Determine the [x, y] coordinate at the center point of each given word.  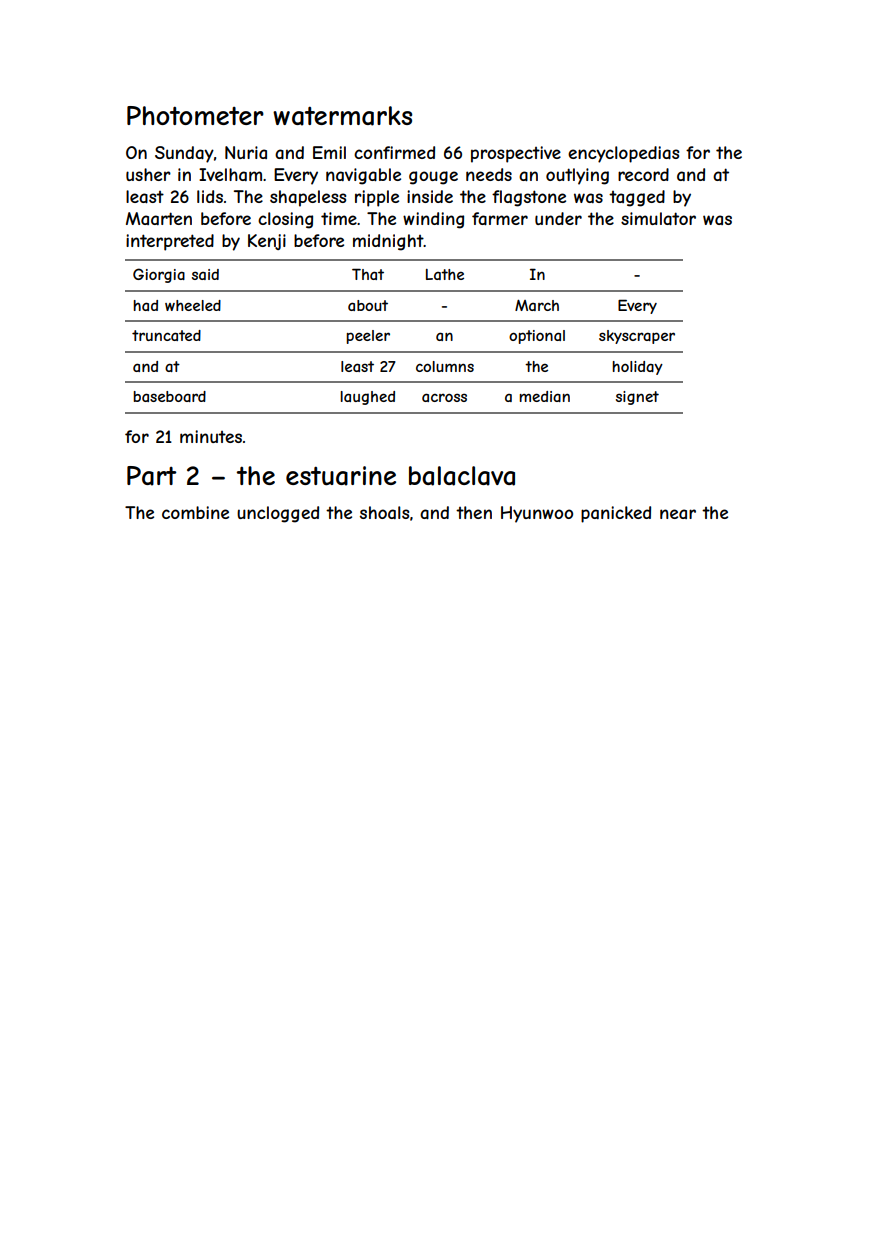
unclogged [278, 514]
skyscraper [637, 337]
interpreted [170, 242]
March [537, 305]
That [368, 274]
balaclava [462, 476]
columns [445, 366]
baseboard [169, 396]
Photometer [195, 115]
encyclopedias [623, 154]
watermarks [342, 116]
